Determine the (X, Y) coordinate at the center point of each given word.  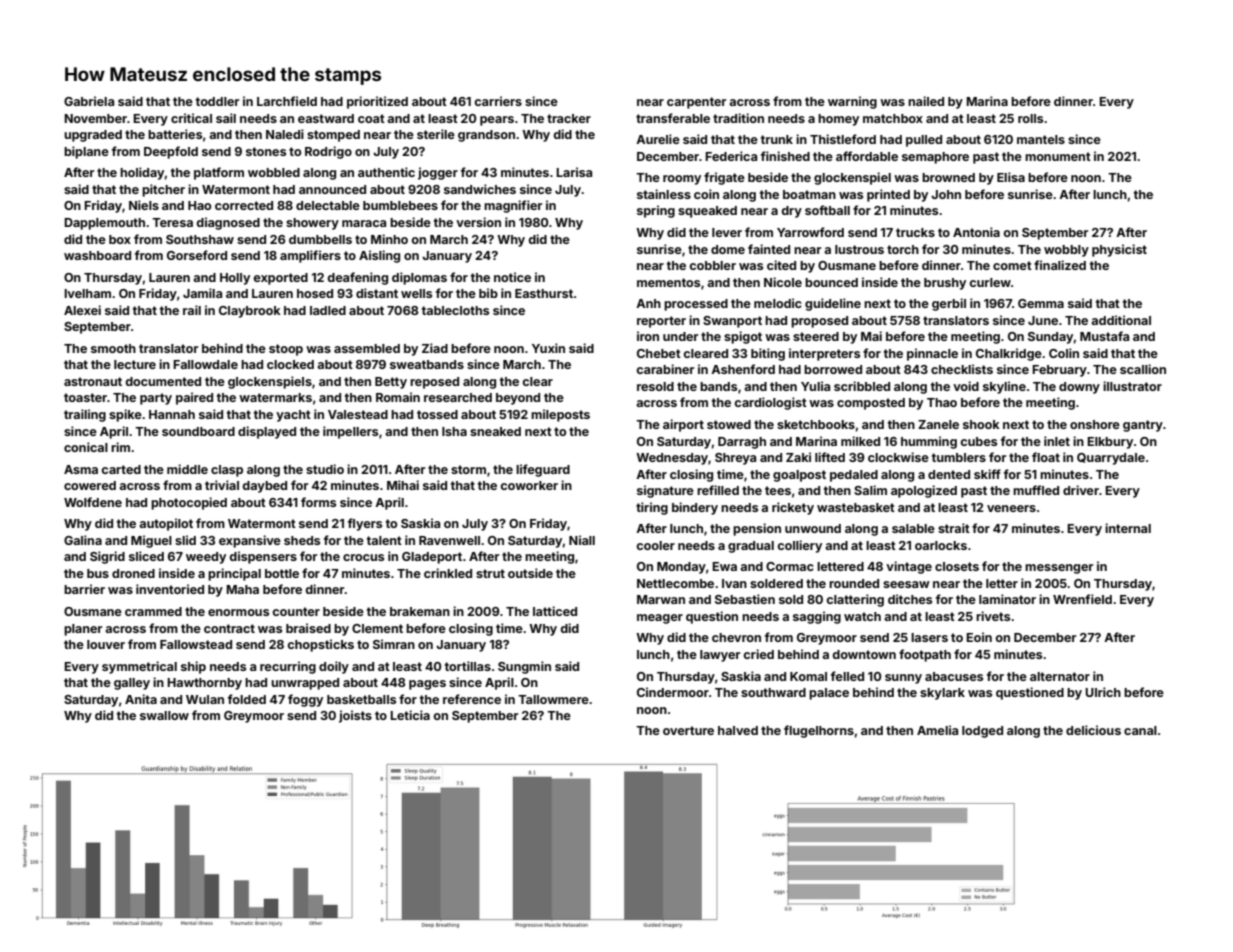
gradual (751, 547)
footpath (925, 655)
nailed (926, 101)
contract (229, 628)
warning (852, 102)
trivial (222, 485)
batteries (175, 134)
